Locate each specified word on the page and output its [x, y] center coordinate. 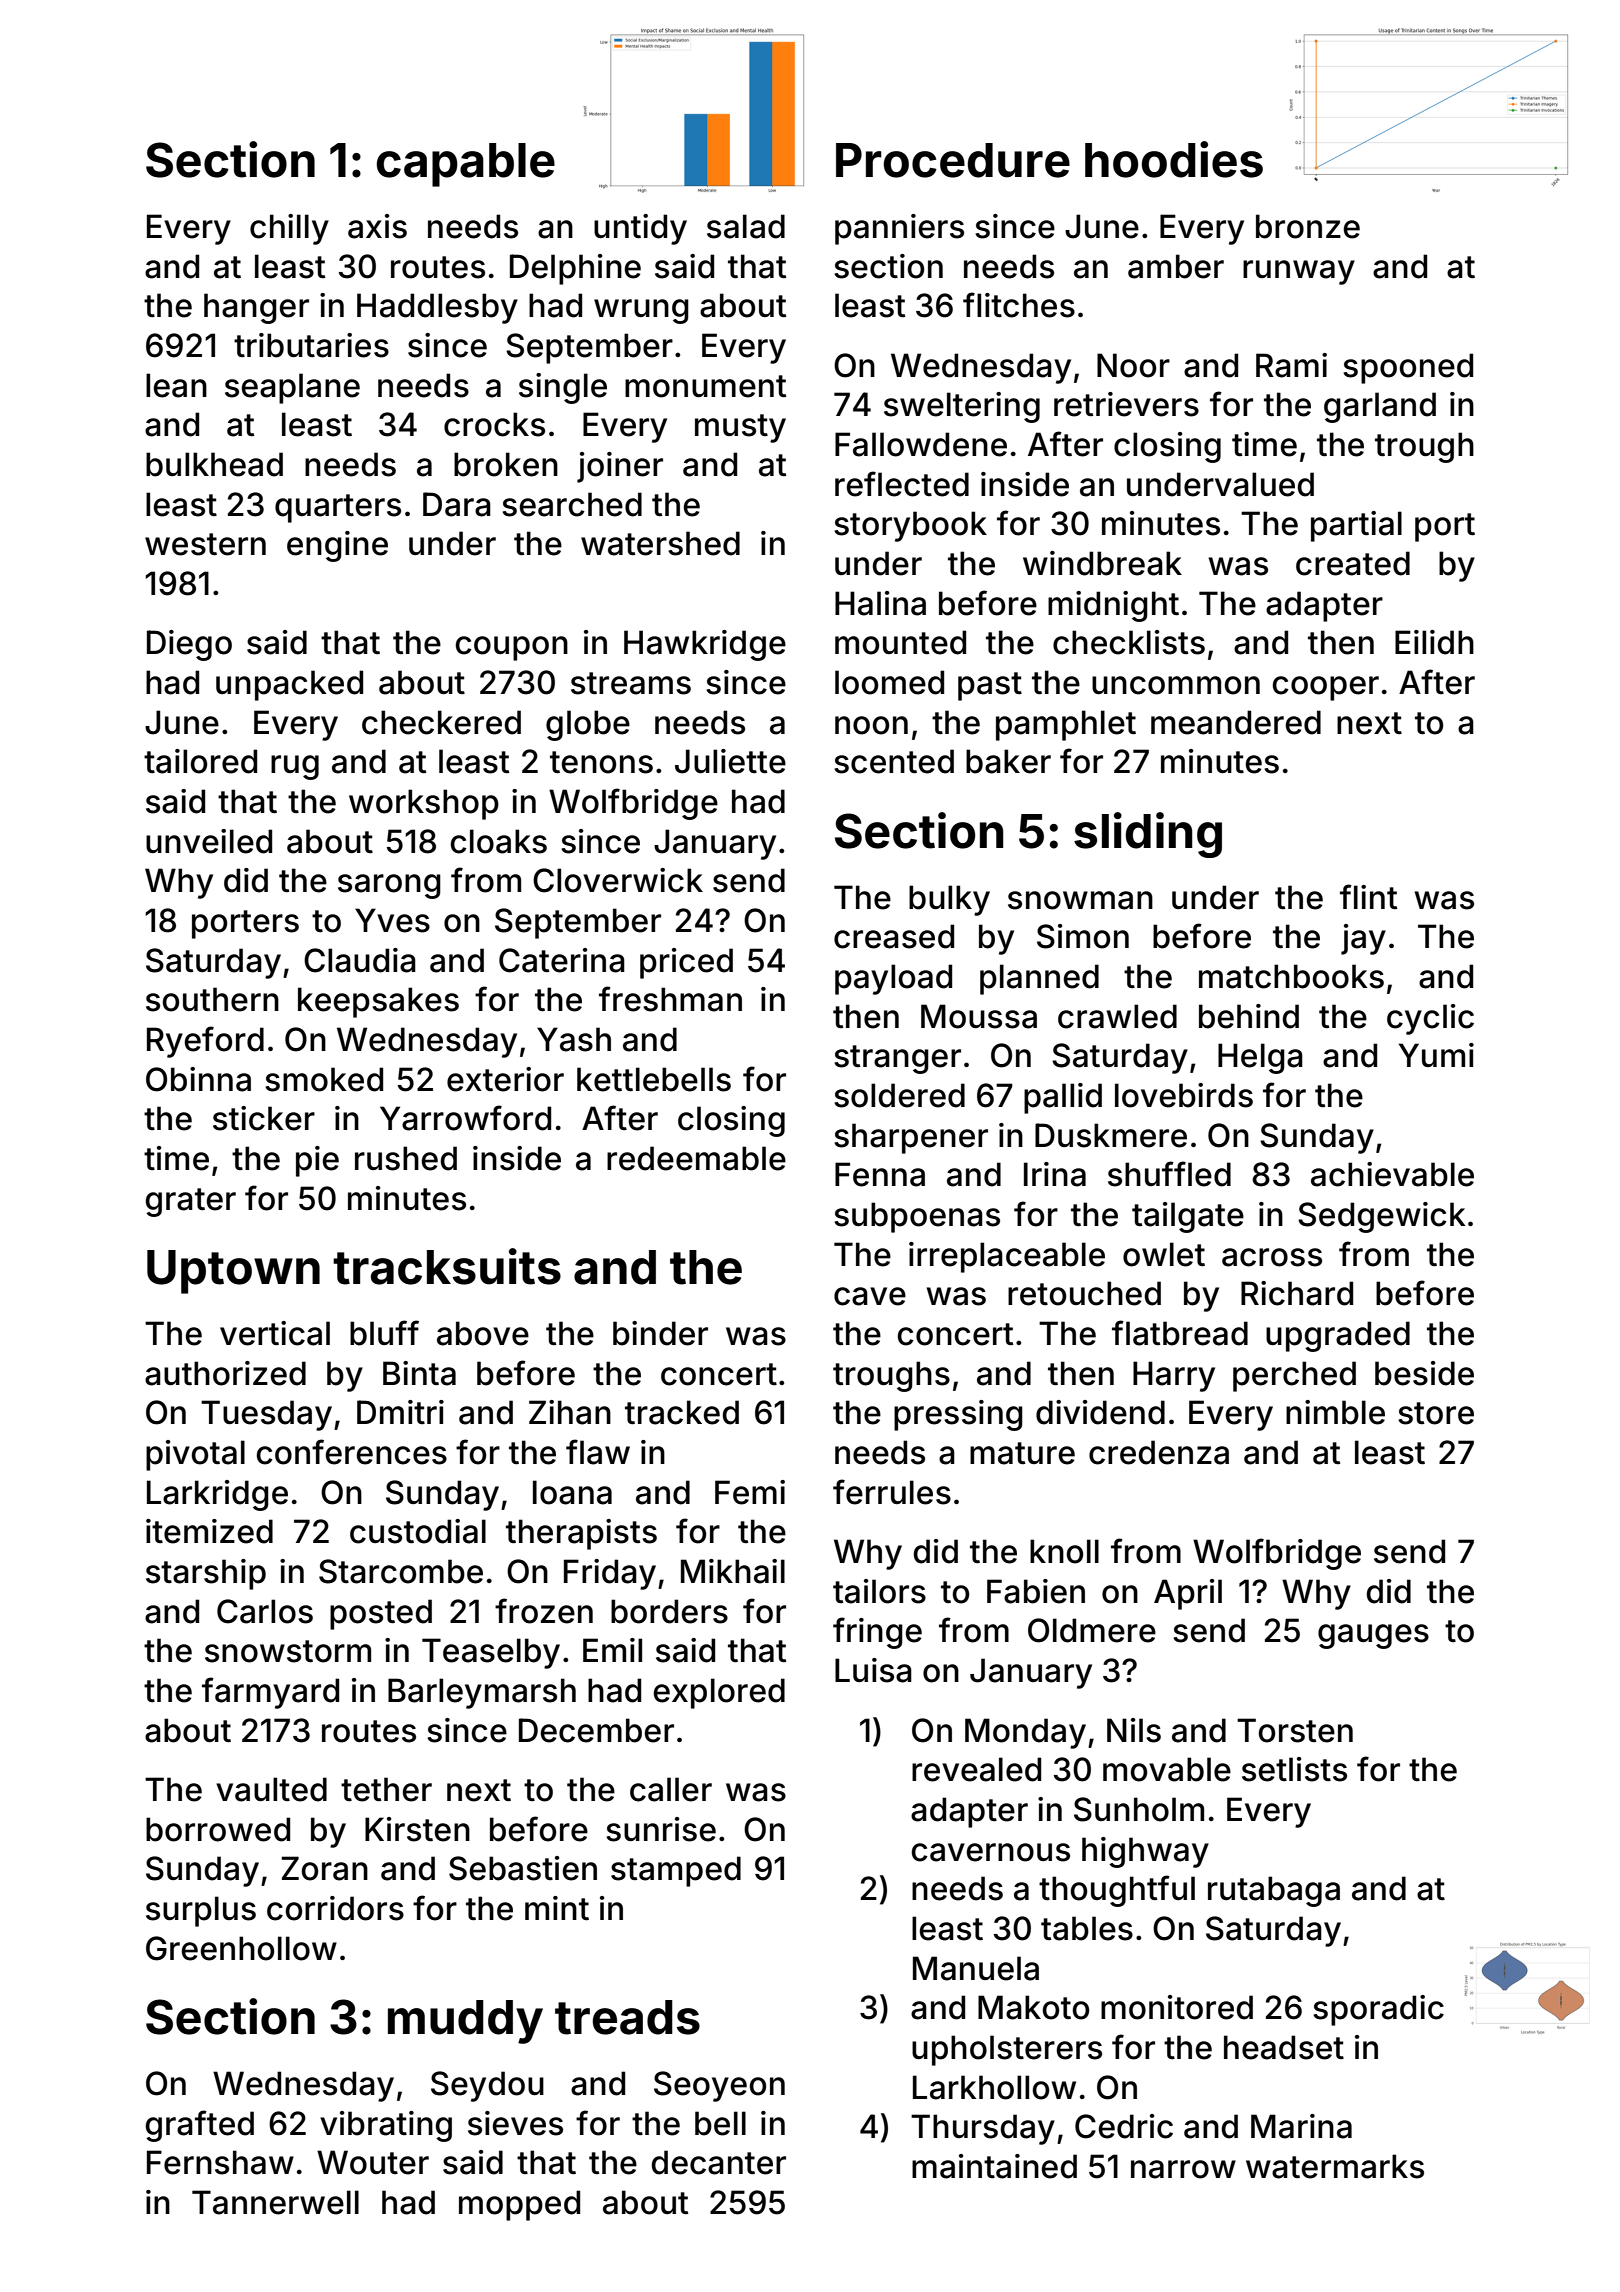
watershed [660, 543]
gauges [1373, 1636]
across [1272, 1257]
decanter [718, 2162]
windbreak [1102, 563]
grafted [199, 2126]
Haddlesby [437, 308]
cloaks [498, 841]
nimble [1335, 1412]
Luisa [873, 1670]
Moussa [979, 1016]
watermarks [1335, 2166]
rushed [406, 1158]
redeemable [696, 1158]
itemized [209, 1531]
